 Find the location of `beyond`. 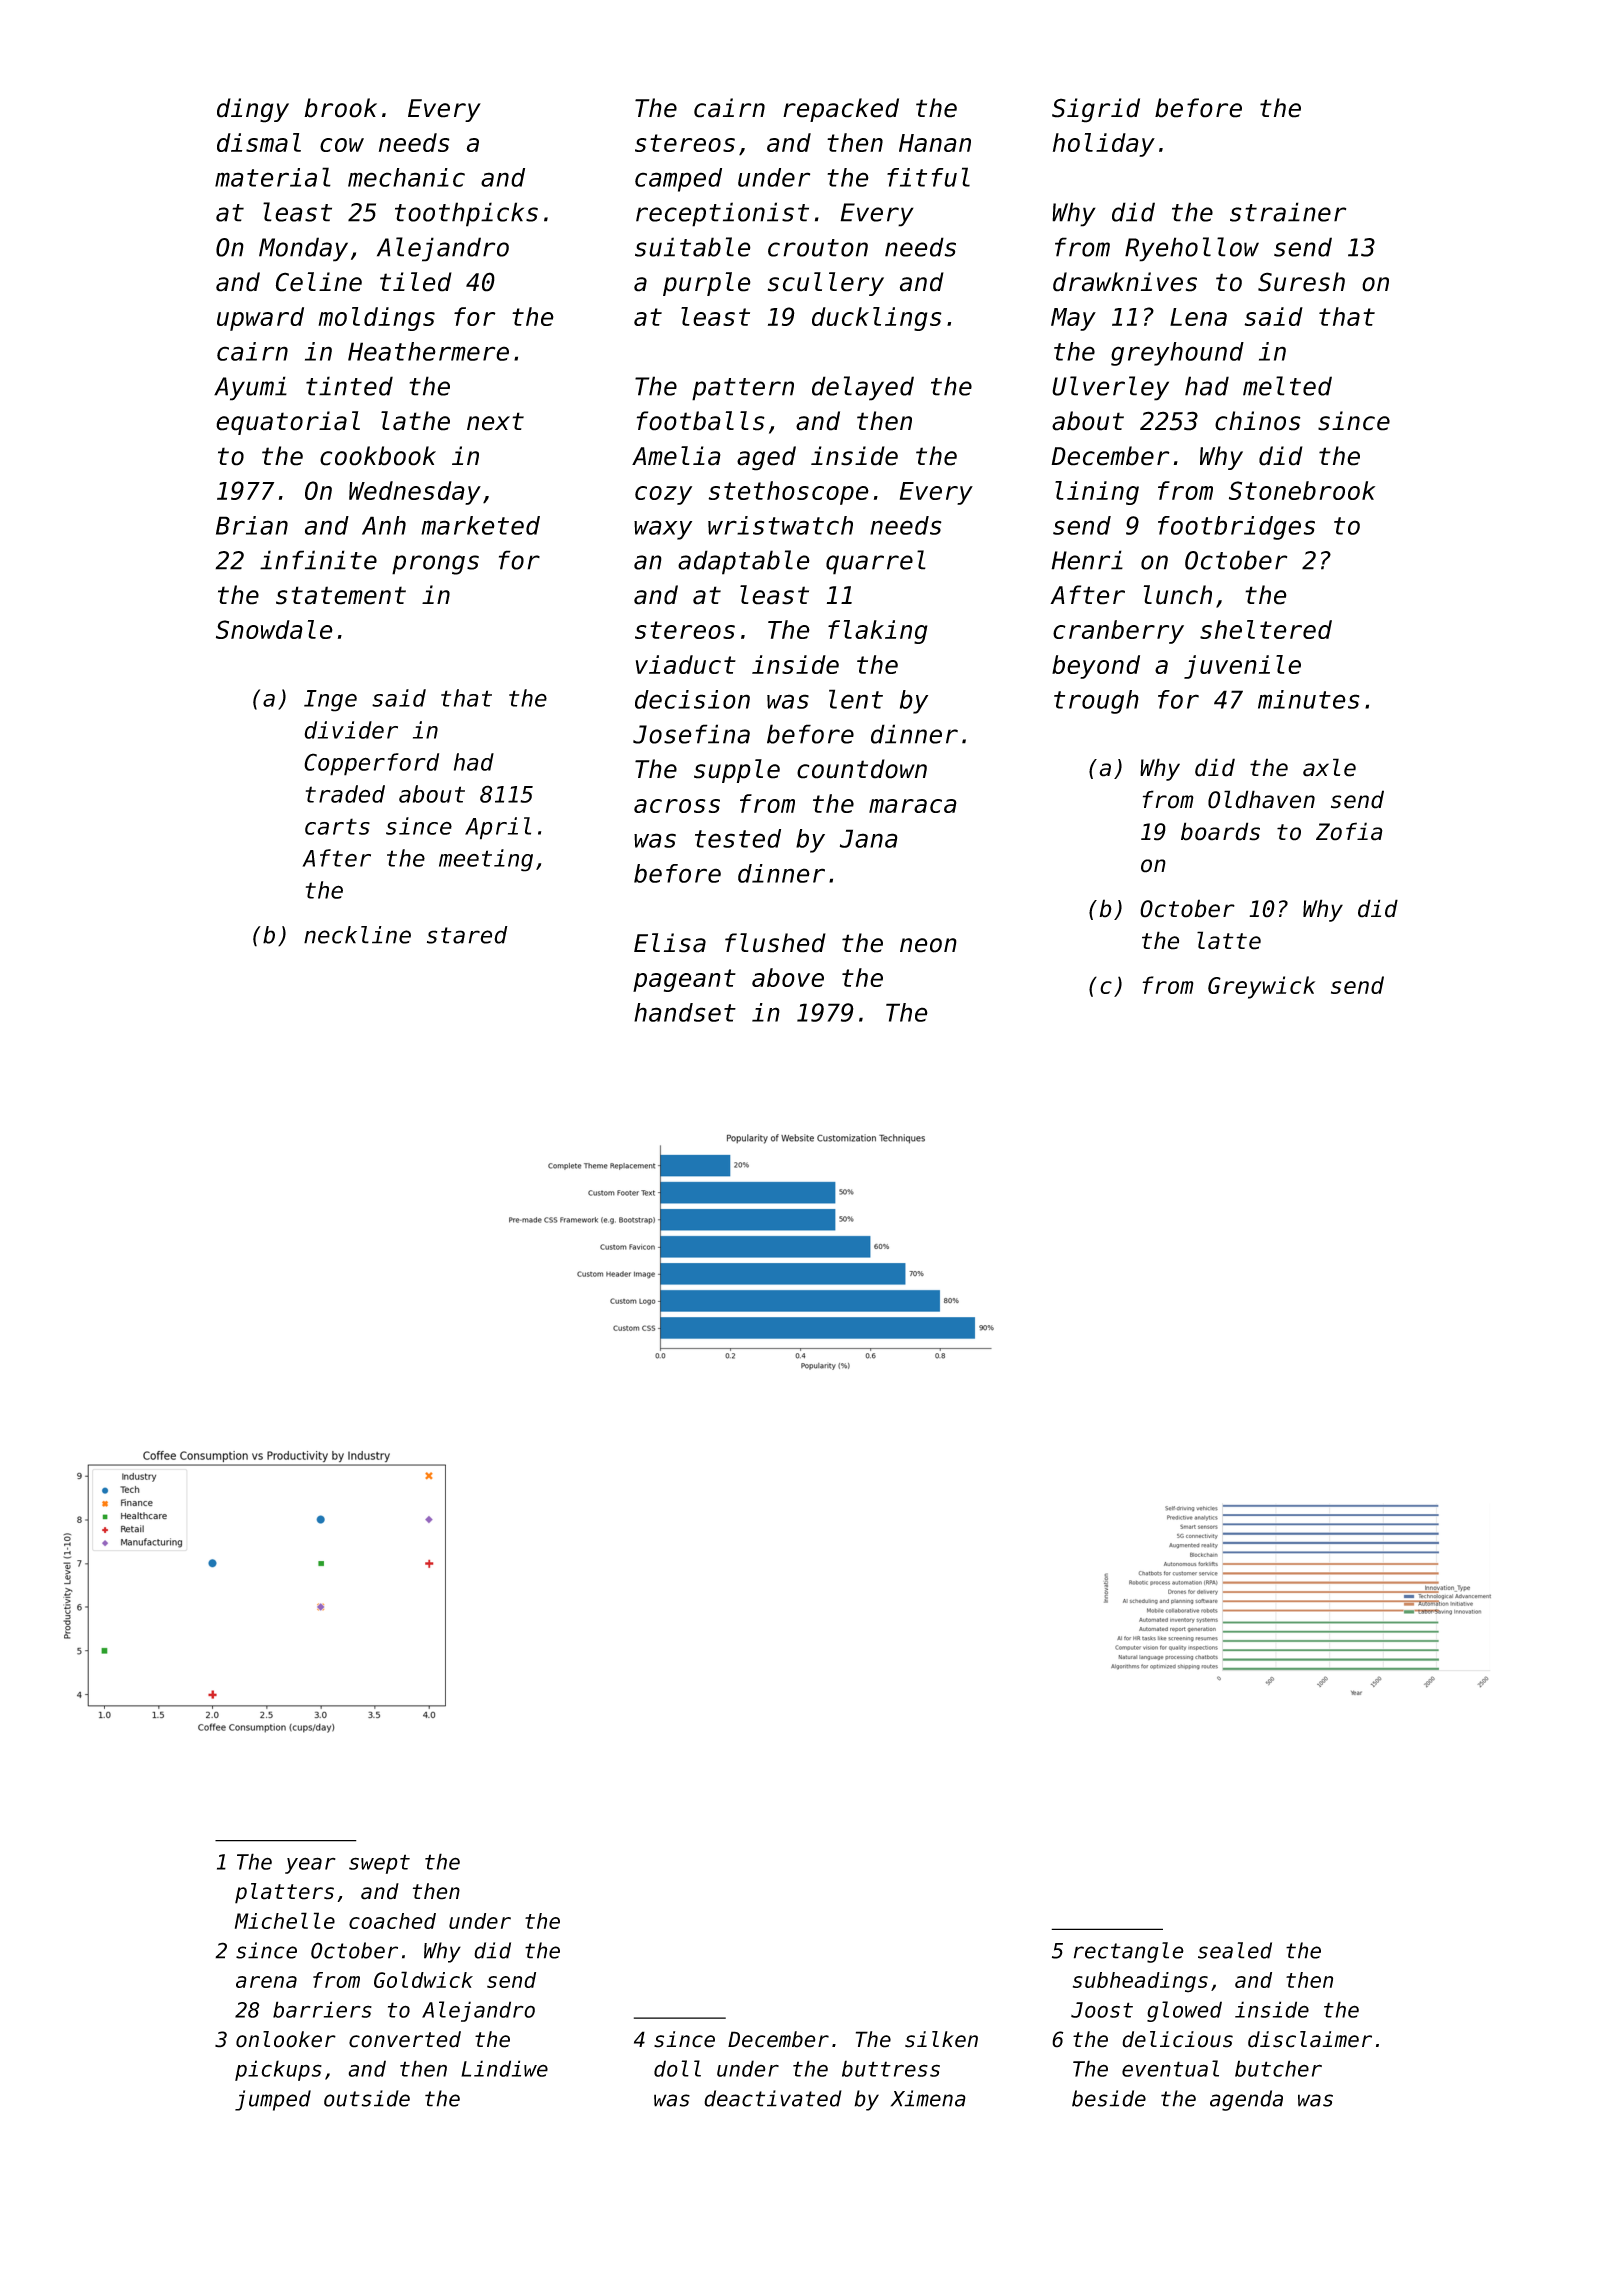

beyond is located at coordinates (1096, 667).
